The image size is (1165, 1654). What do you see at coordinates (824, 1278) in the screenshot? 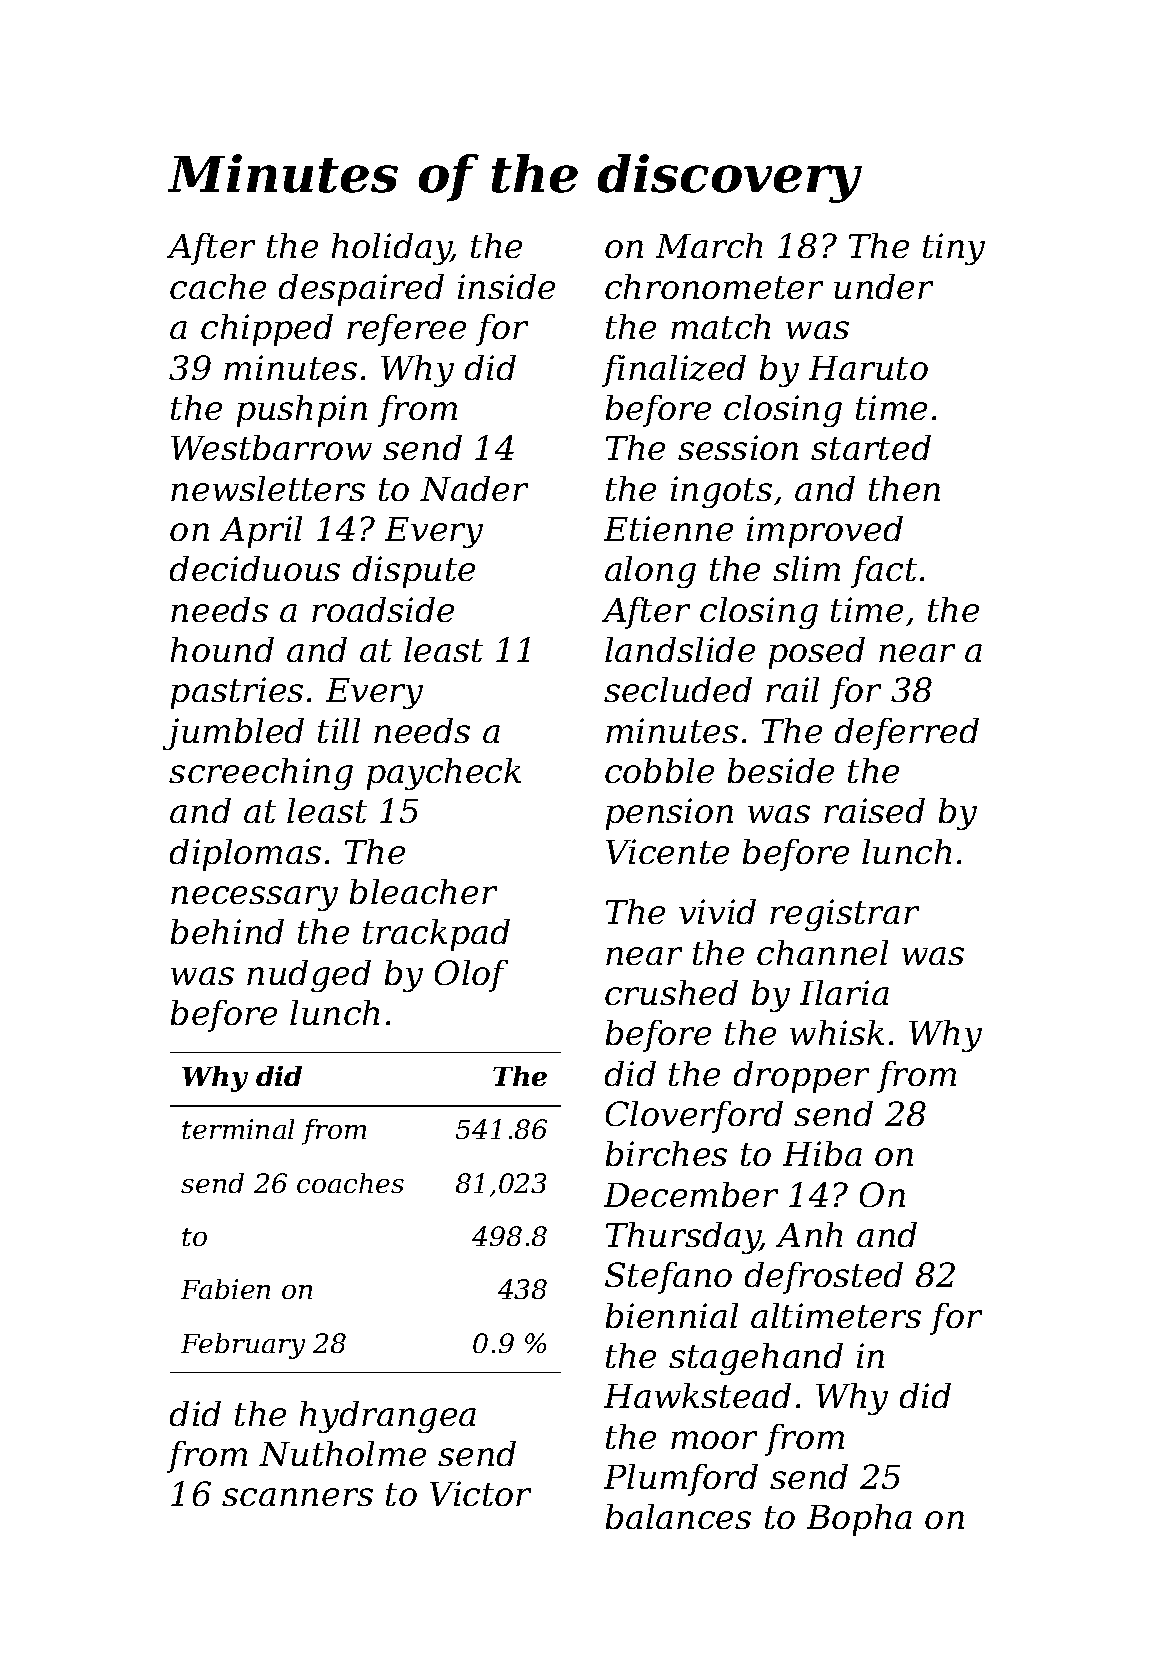
I see `defrosted` at bounding box center [824, 1278].
